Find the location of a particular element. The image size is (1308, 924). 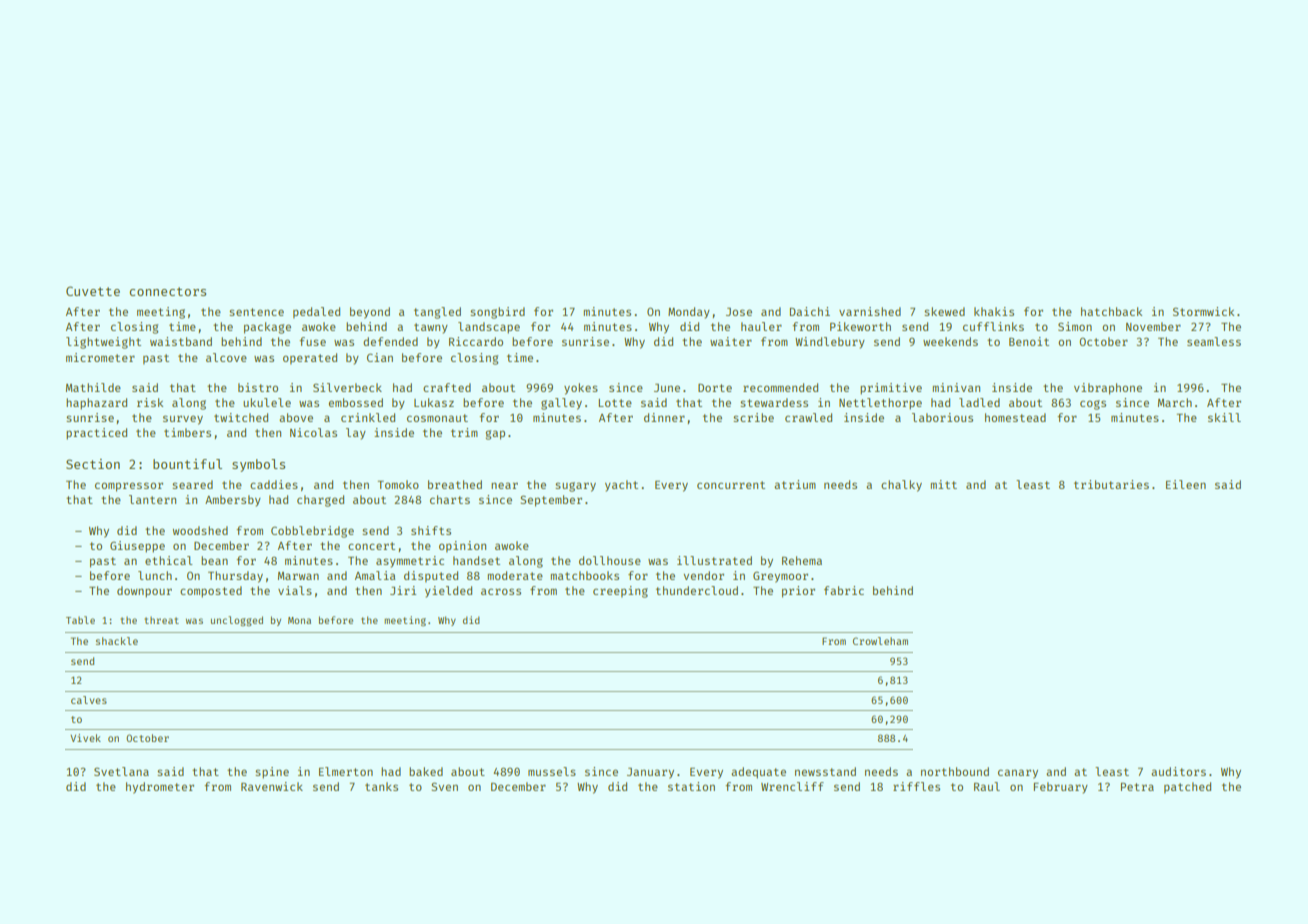

Daichi is located at coordinates (810, 311).
